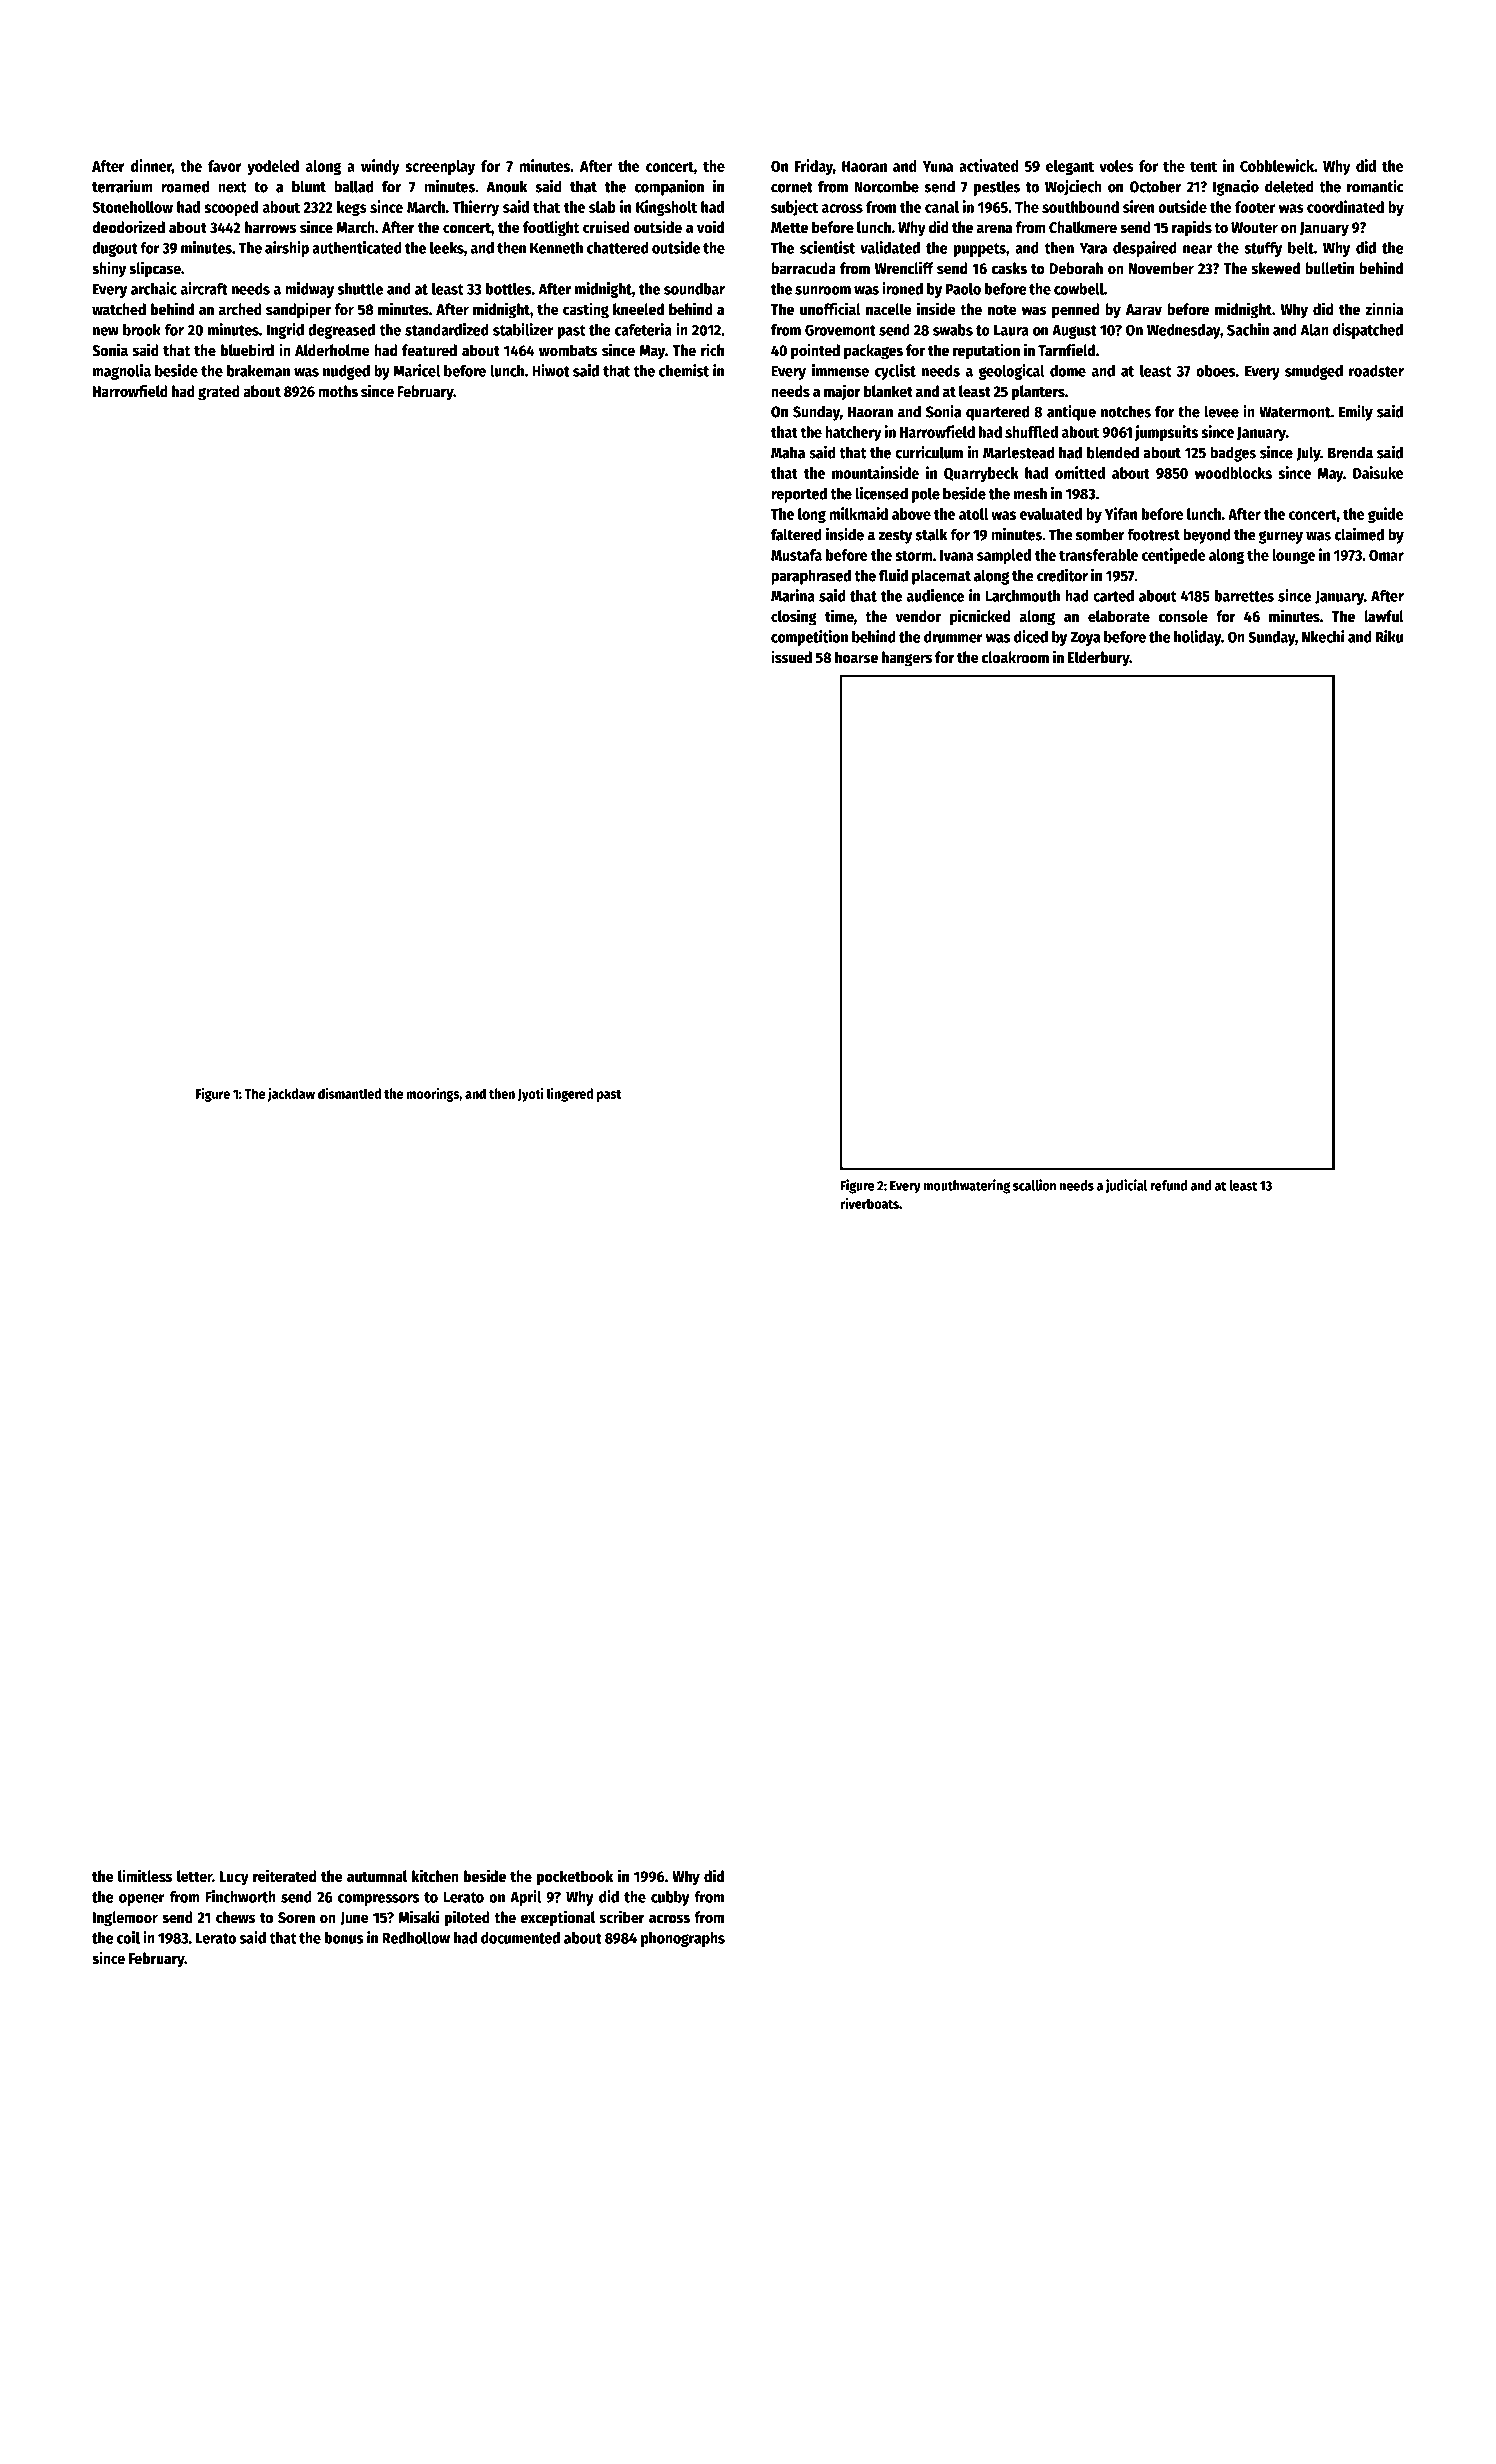 The height and width of the screenshot is (2464, 1496). I want to click on romantic, so click(1375, 186).
